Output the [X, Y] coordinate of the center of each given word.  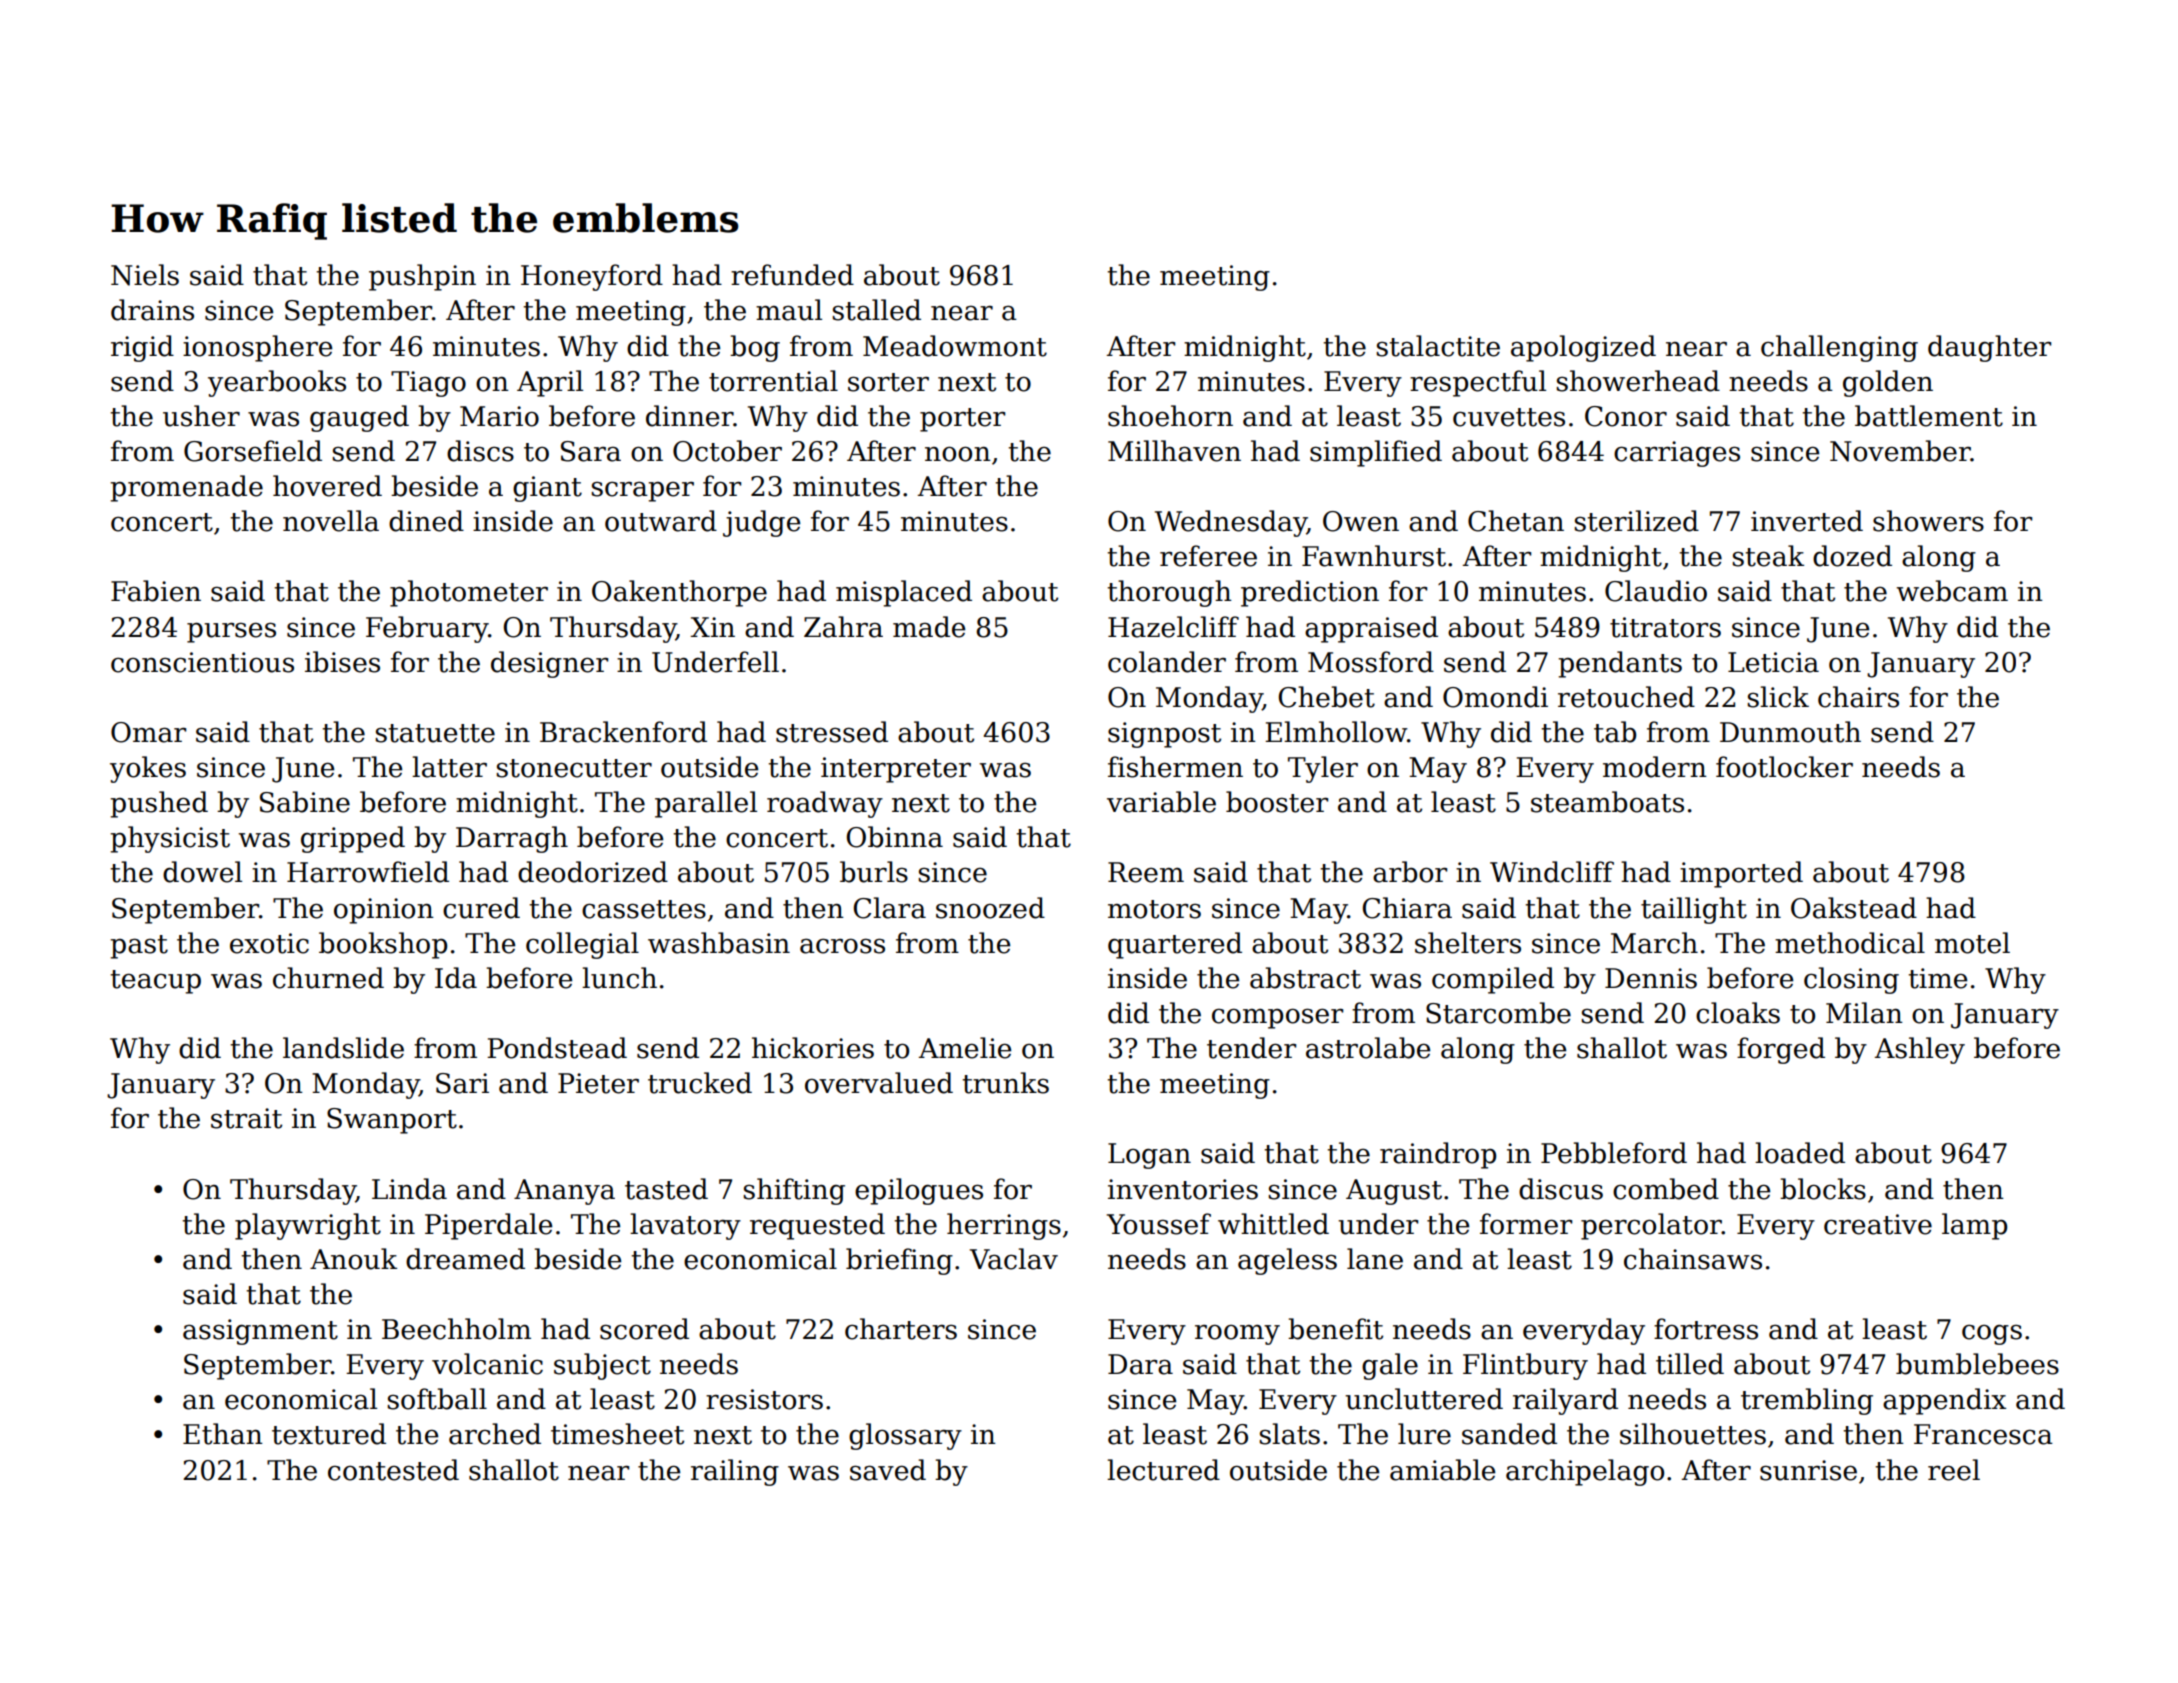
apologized [1583, 348]
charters [901, 1329]
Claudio [1656, 591]
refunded [792, 275]
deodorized [593, 872]
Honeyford [592, 277]
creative [1878, 1224]
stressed [832, 732]
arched [495, 1434]
